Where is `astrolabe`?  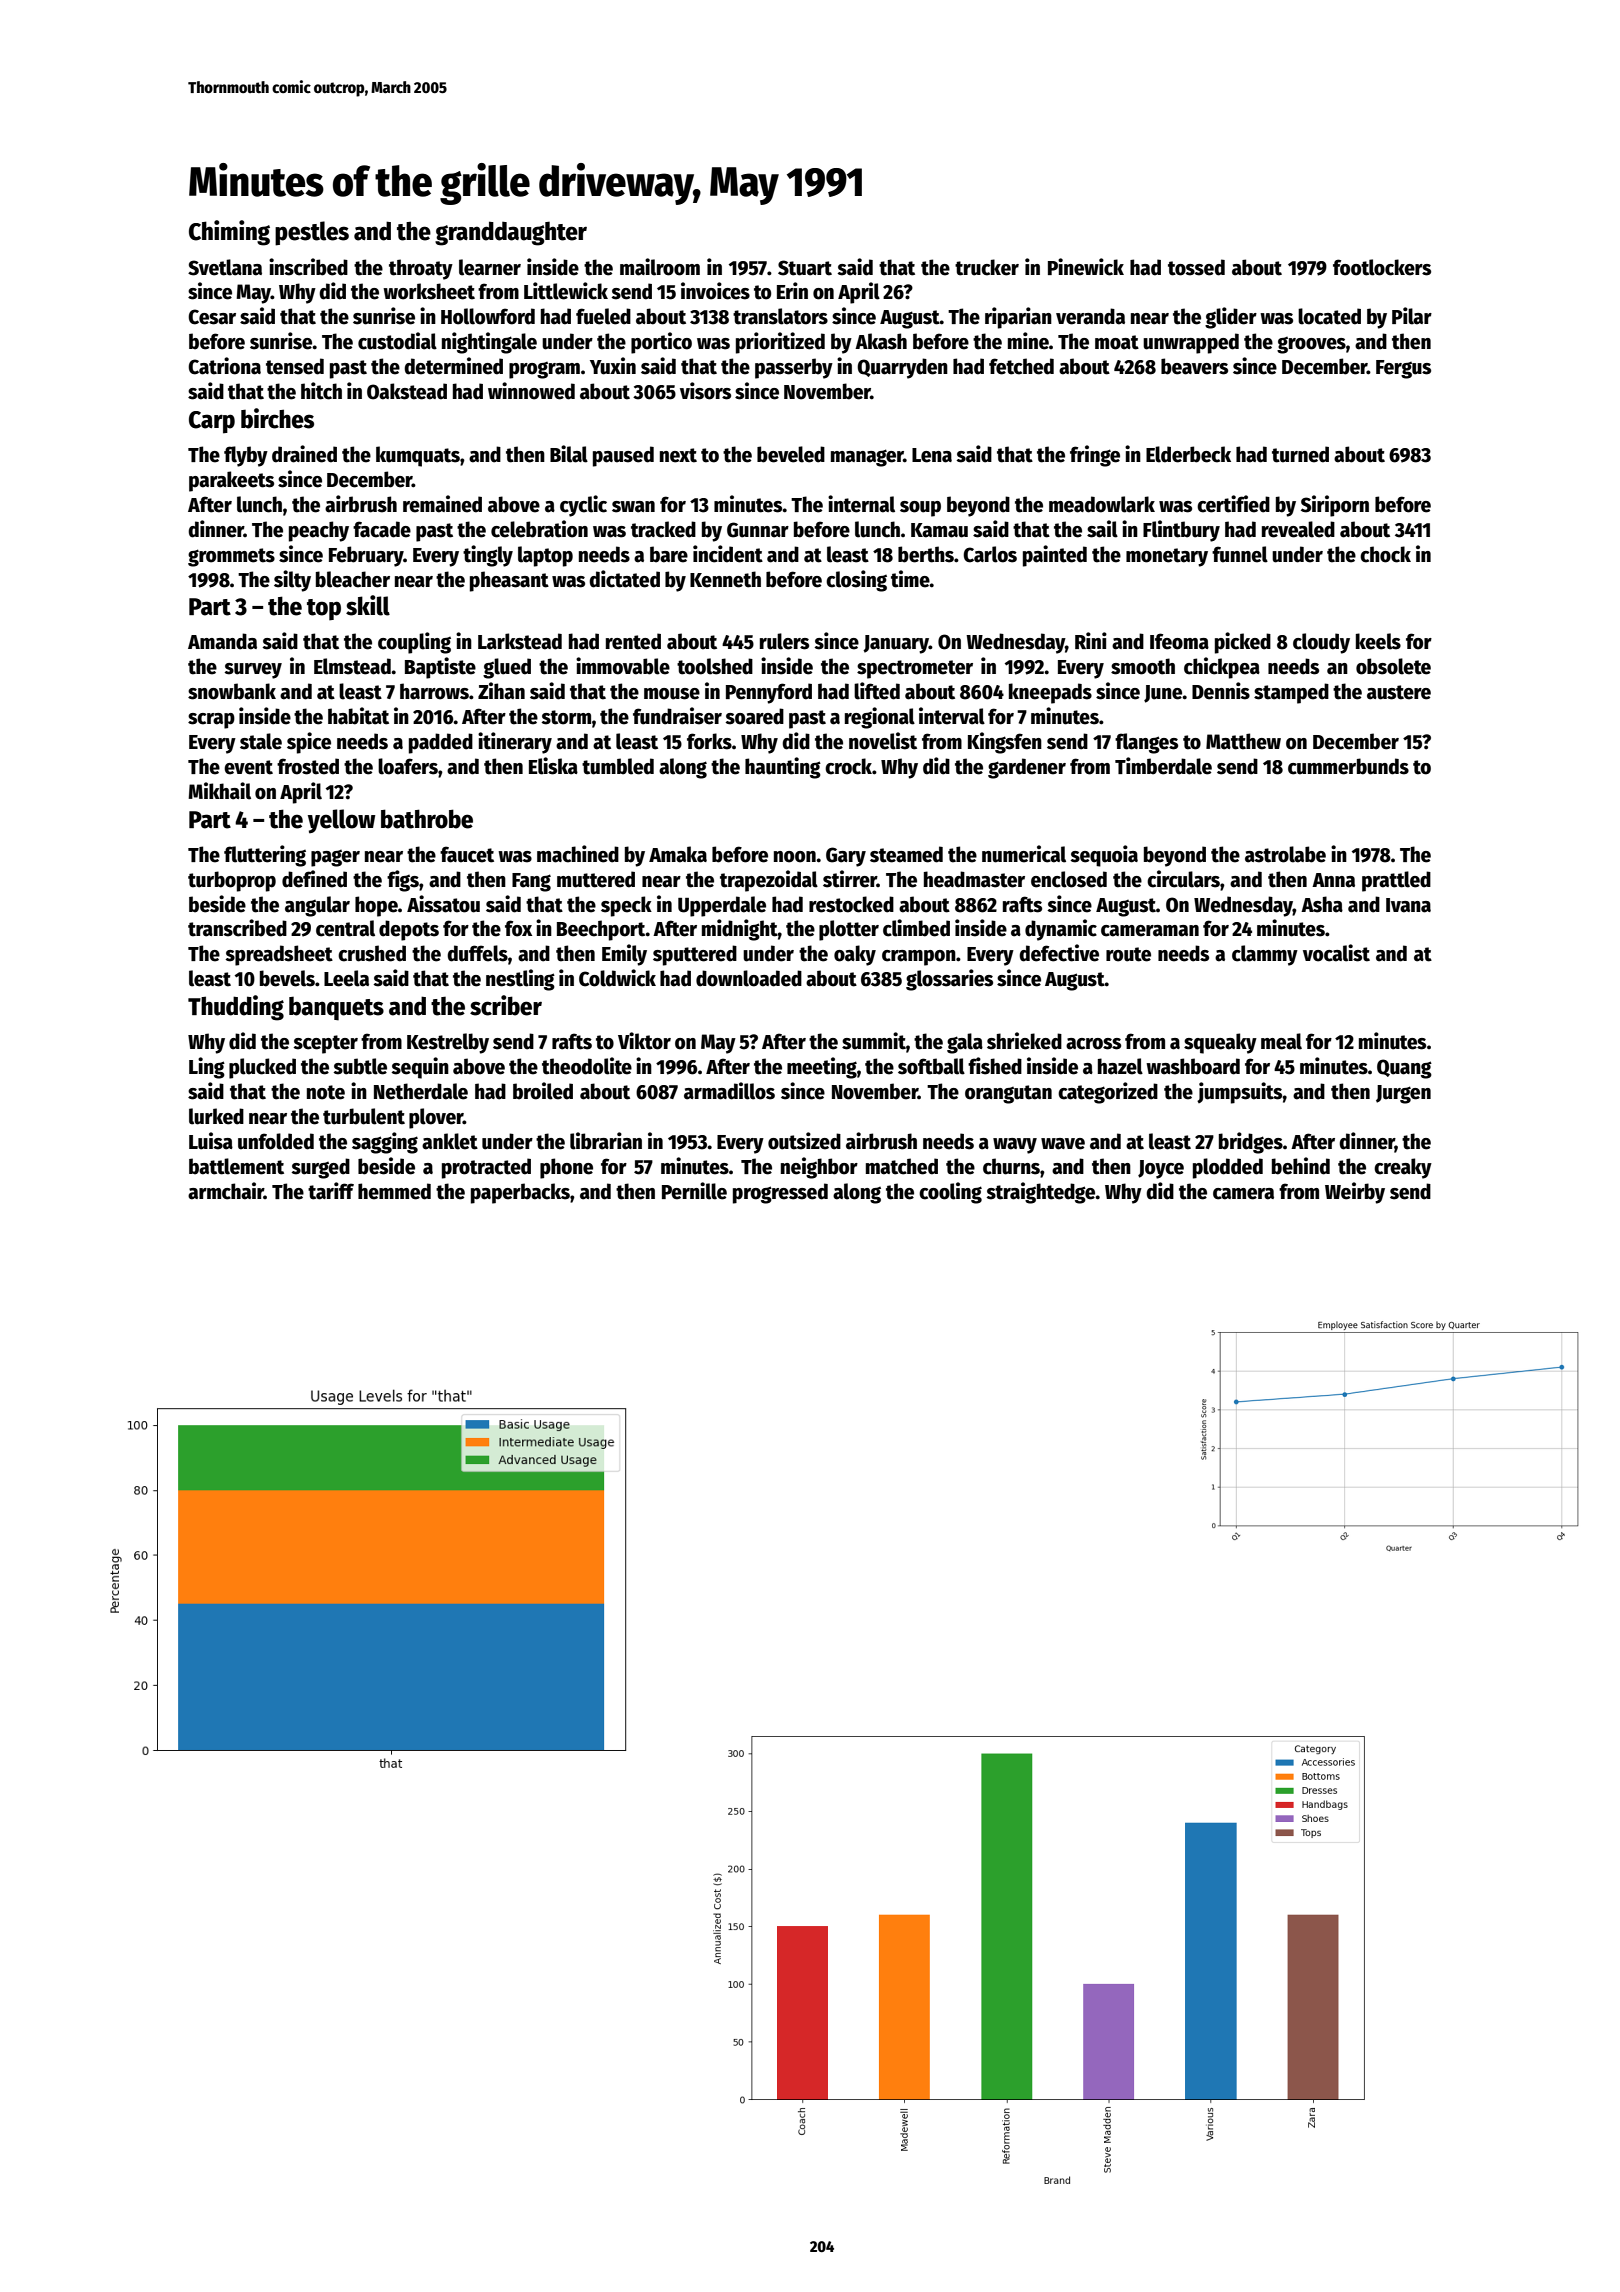 astrolabe is located at coordinates (1285, 854).
